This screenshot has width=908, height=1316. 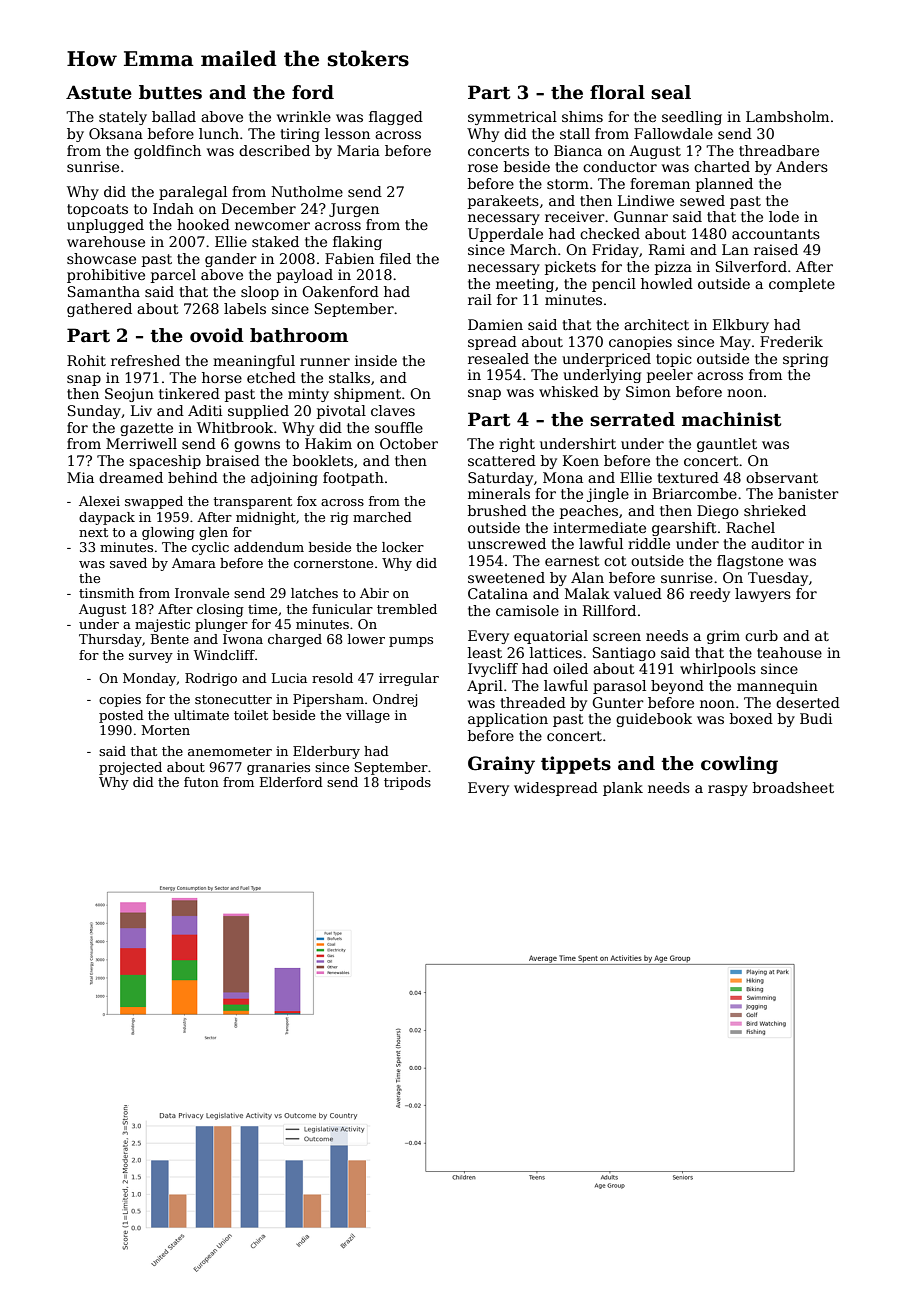 I want to click on observant, so click(x=782, y=477).
